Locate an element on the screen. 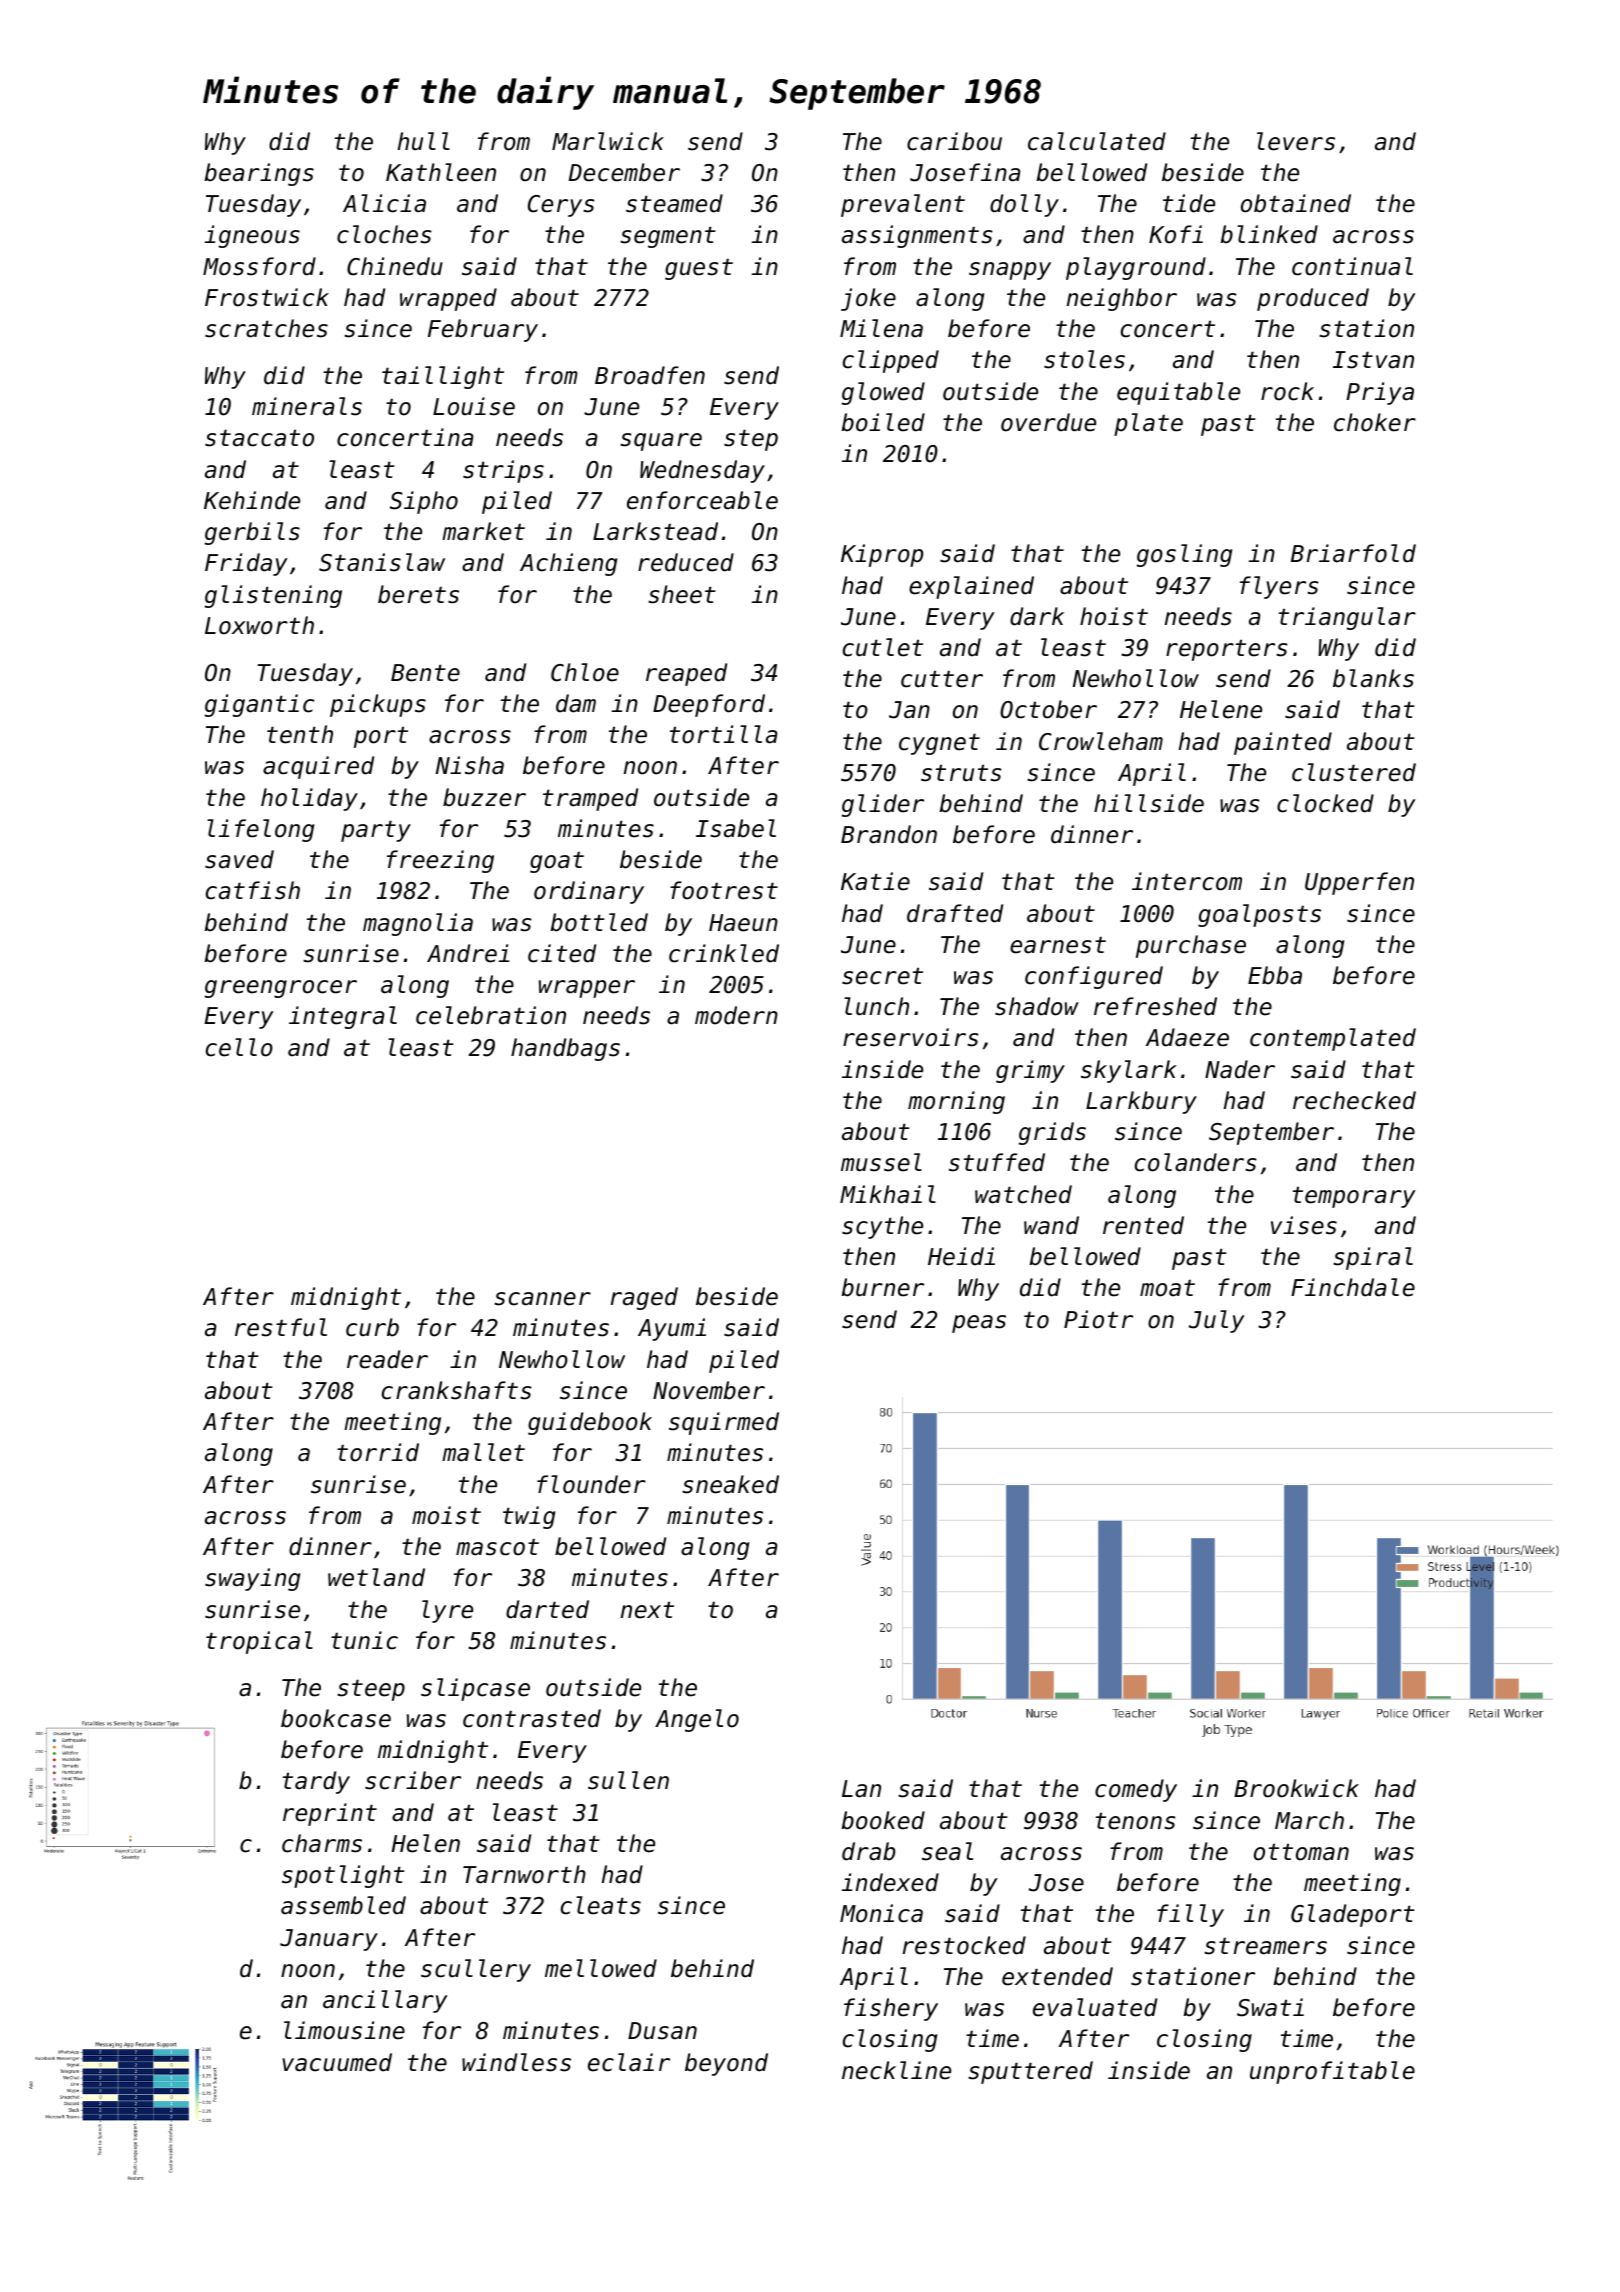 The image size is (1620, 2292). hull is located at coordinates (424, 141).
